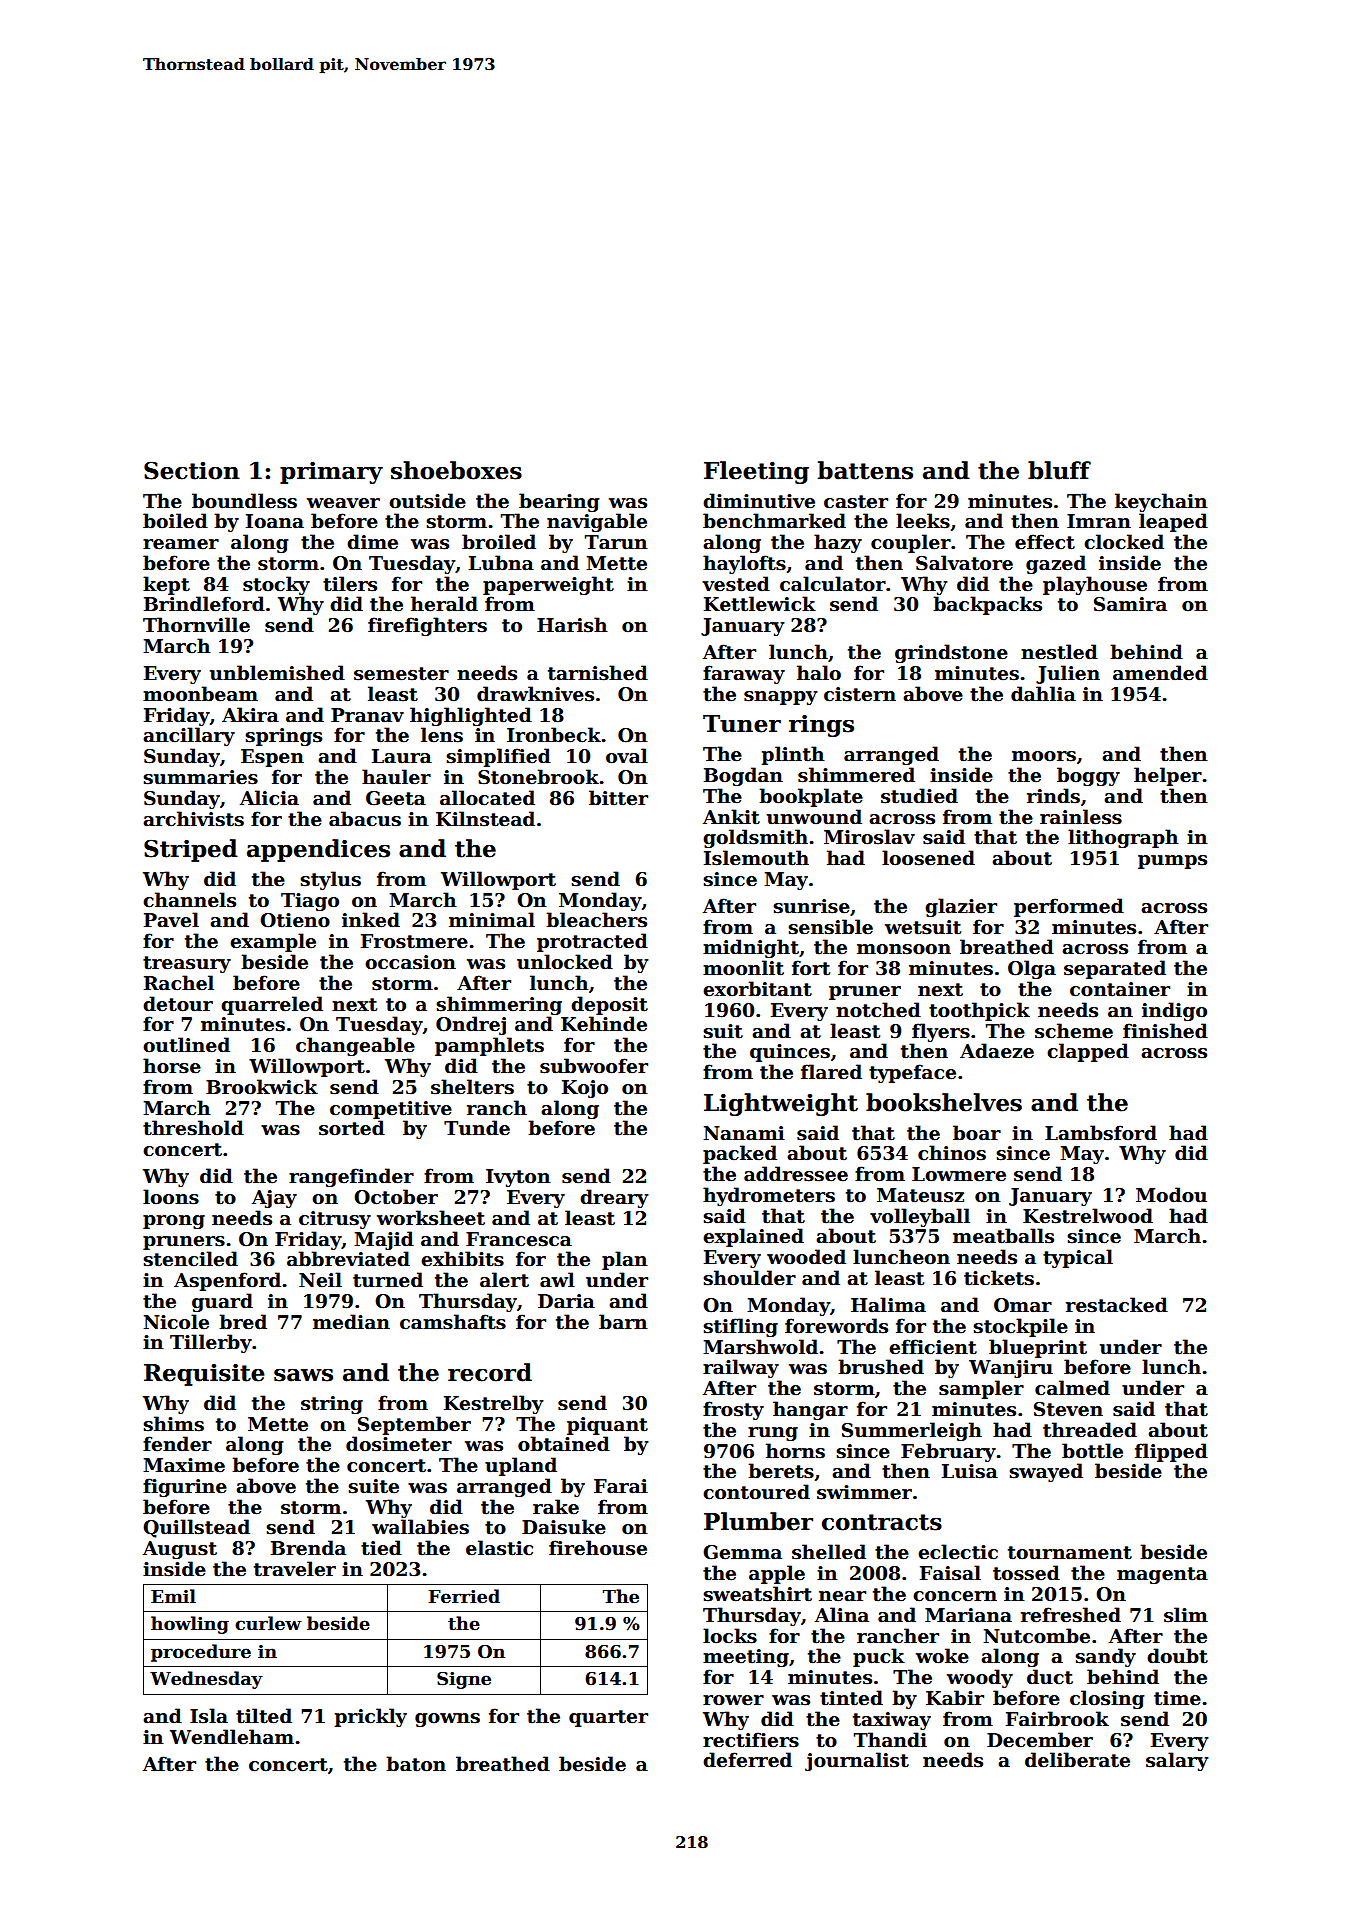  Describe the element at coordinates (295, 920) in the document. I see `Otieno` at that location.
